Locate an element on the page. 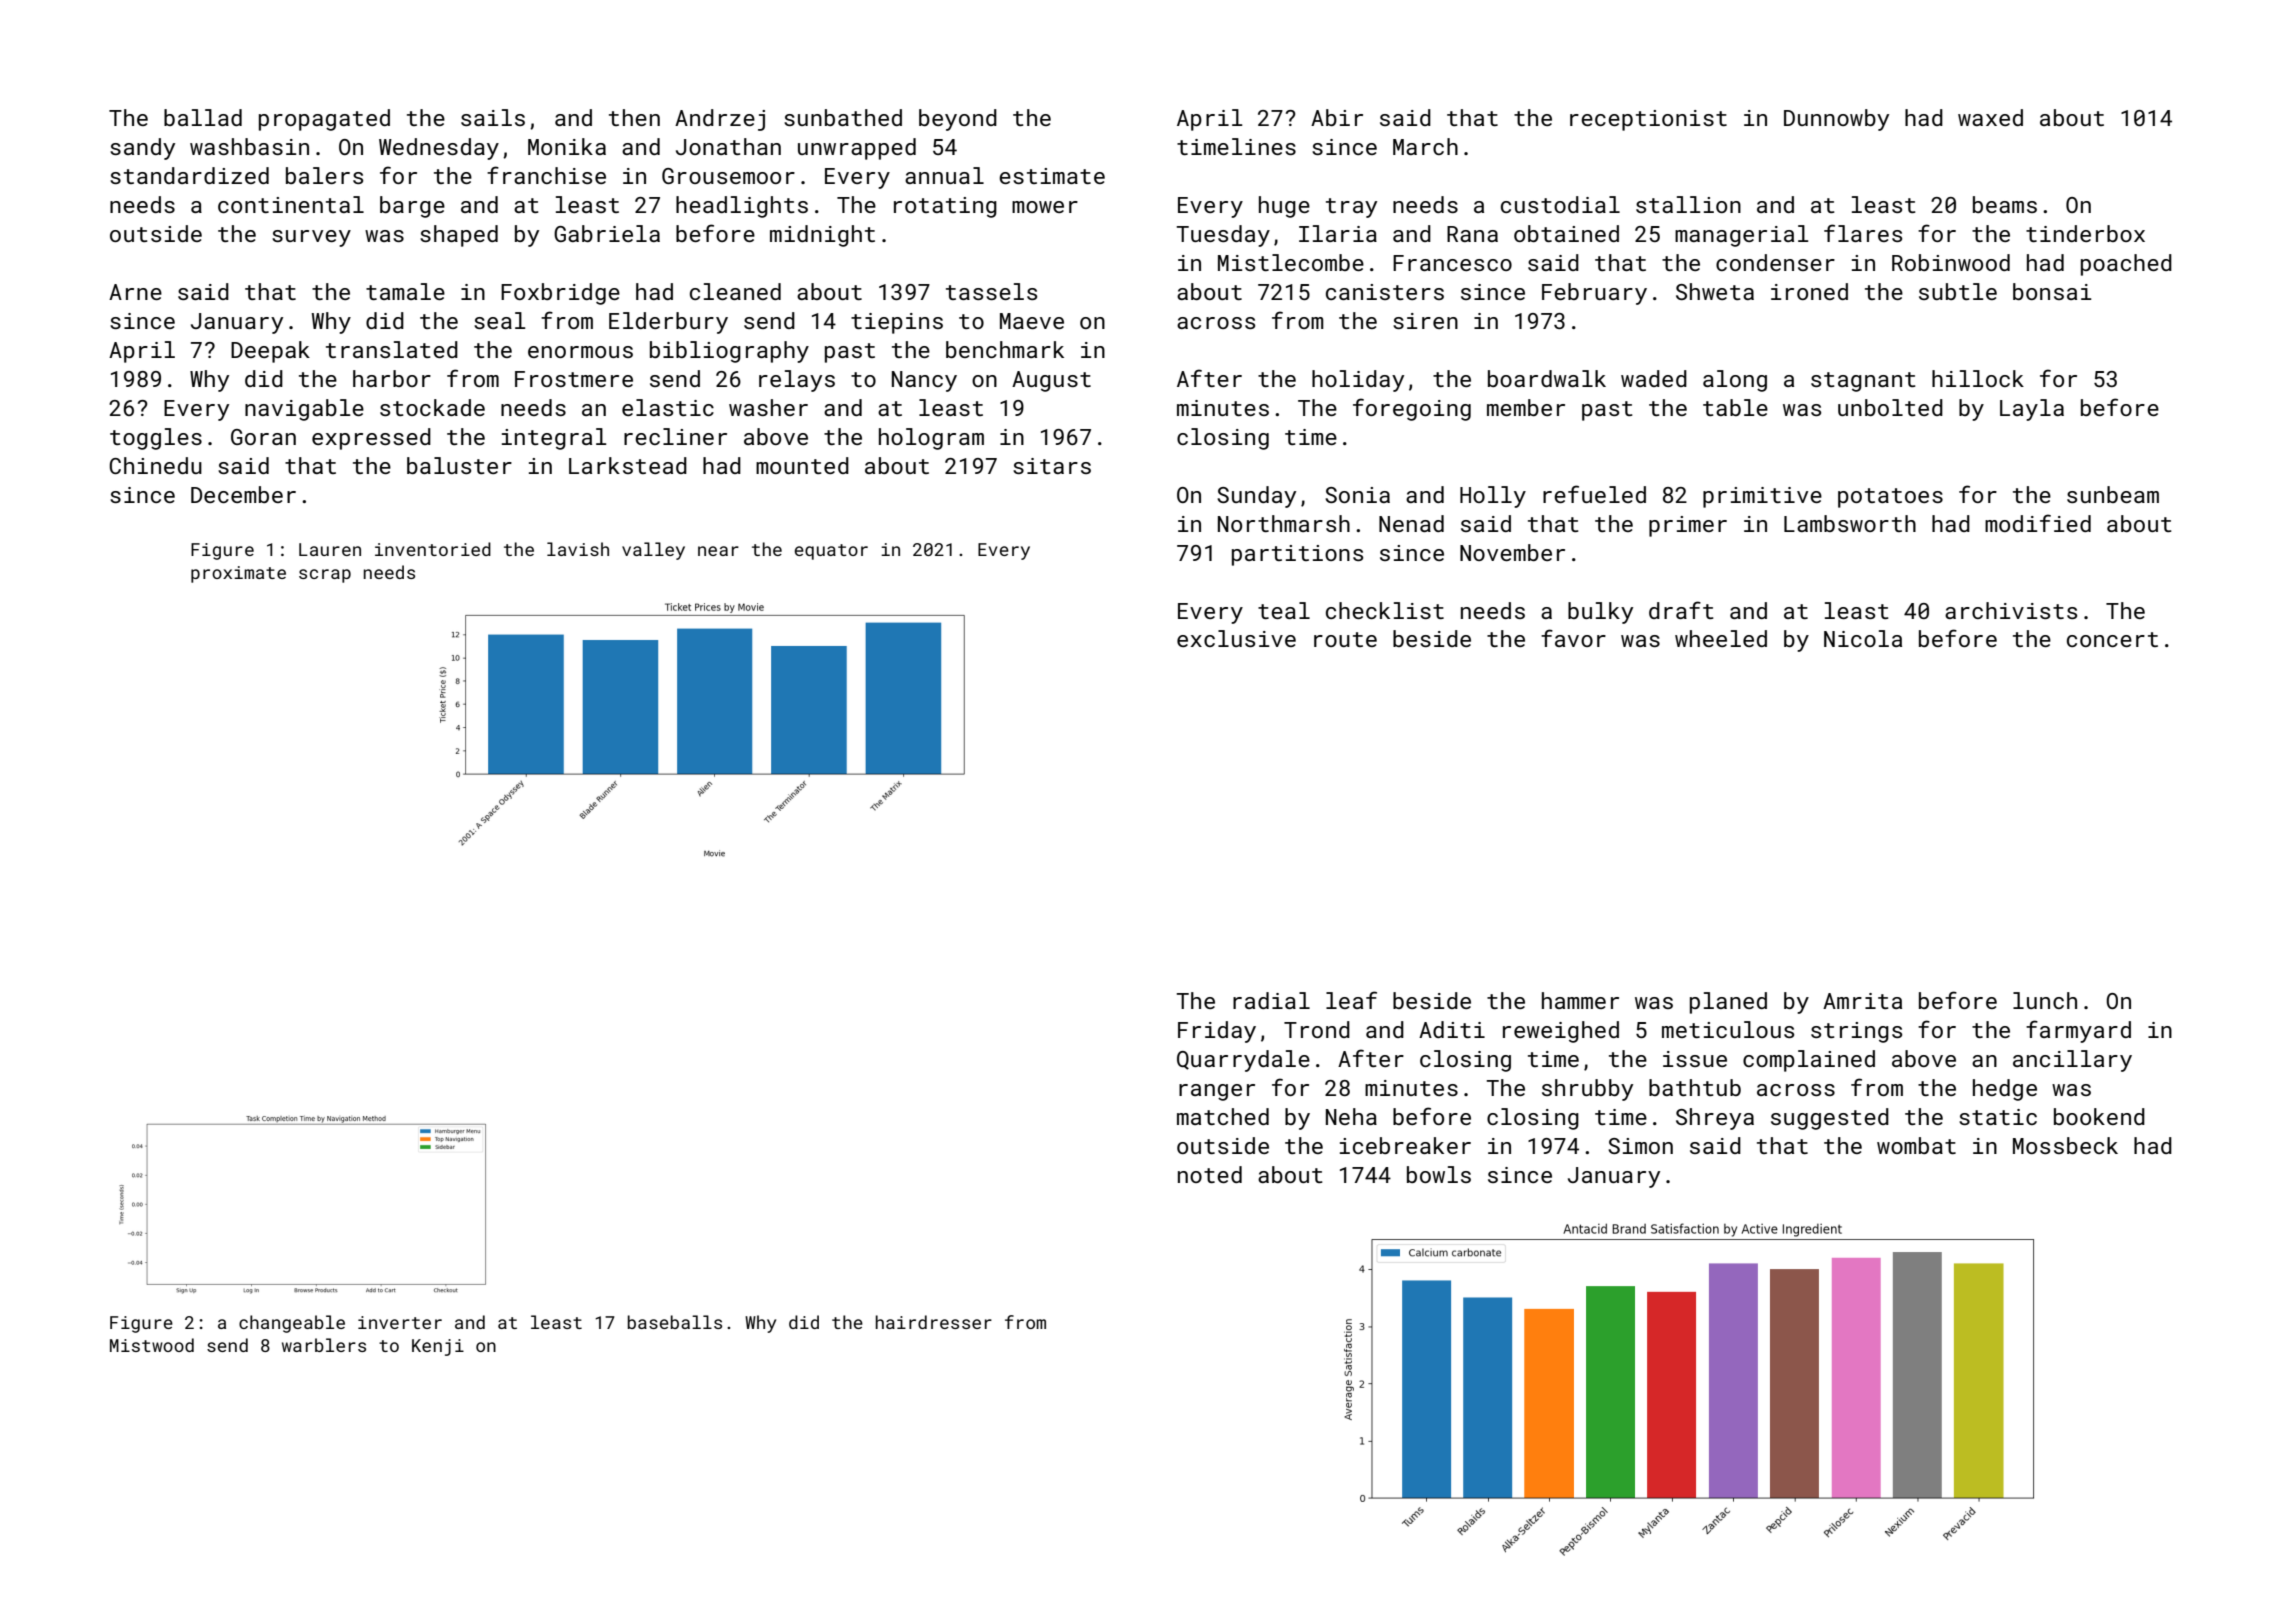  radial is located at coordinates (1271, 1000).
